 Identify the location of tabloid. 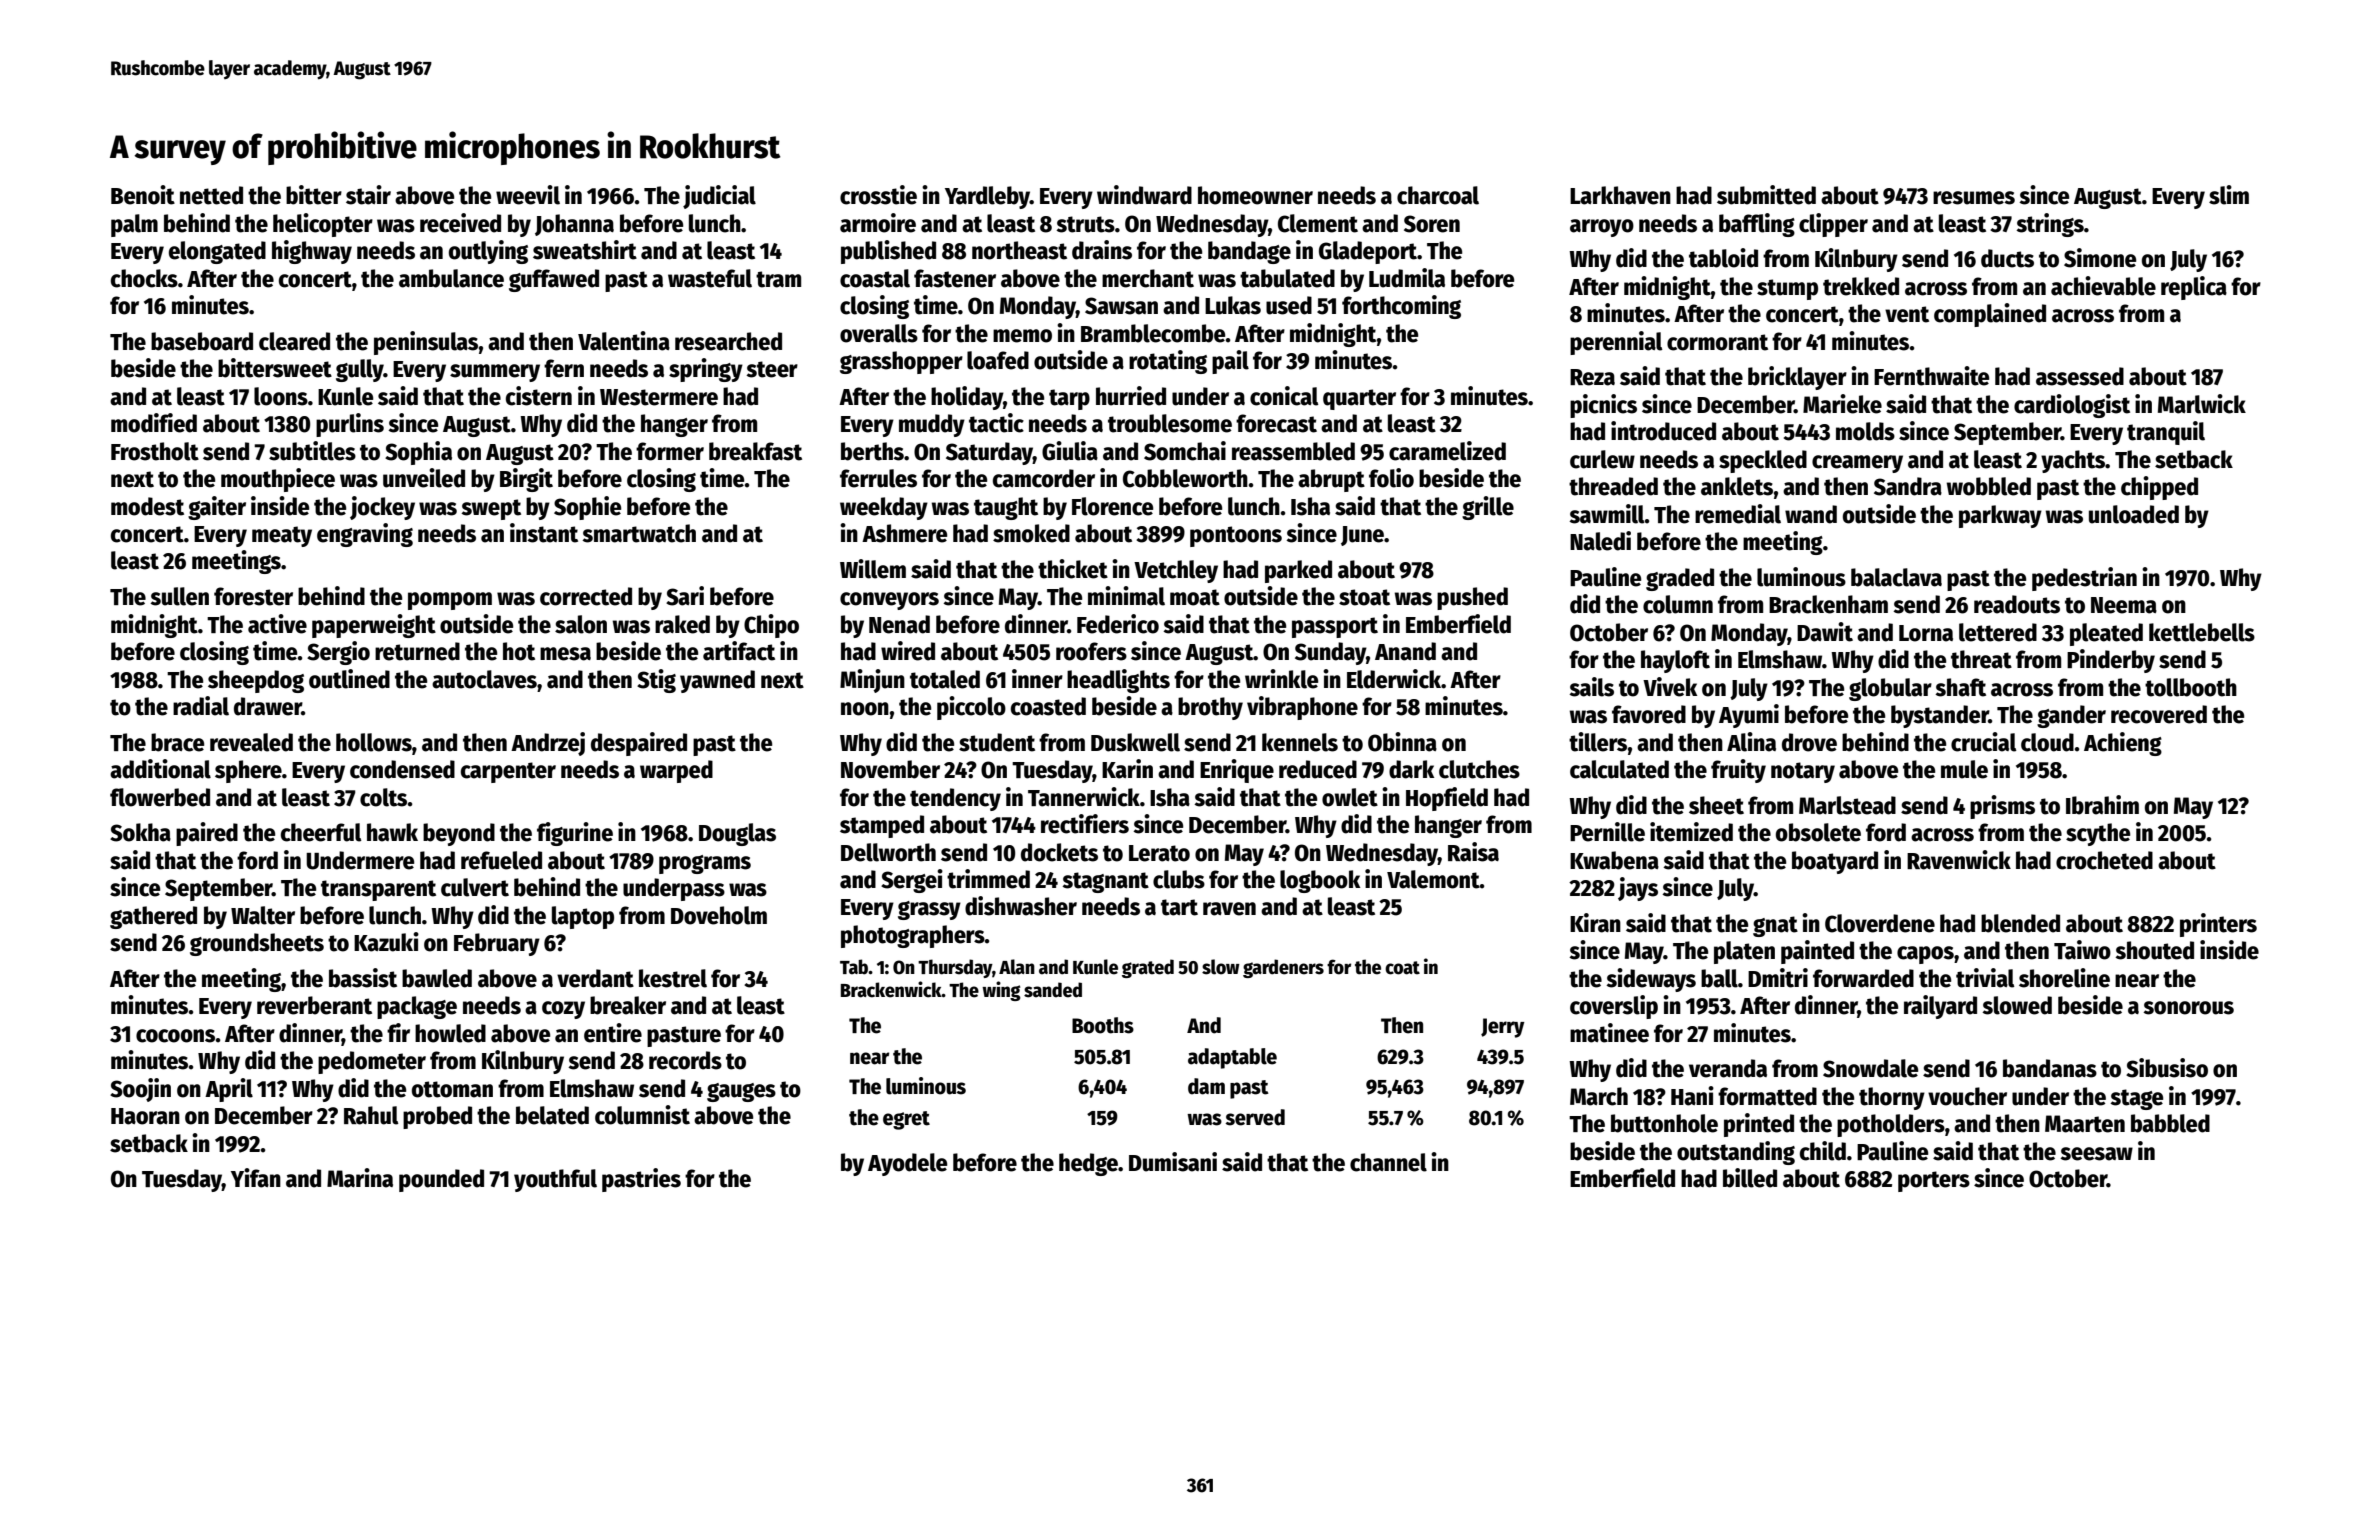
(1723, 258).
